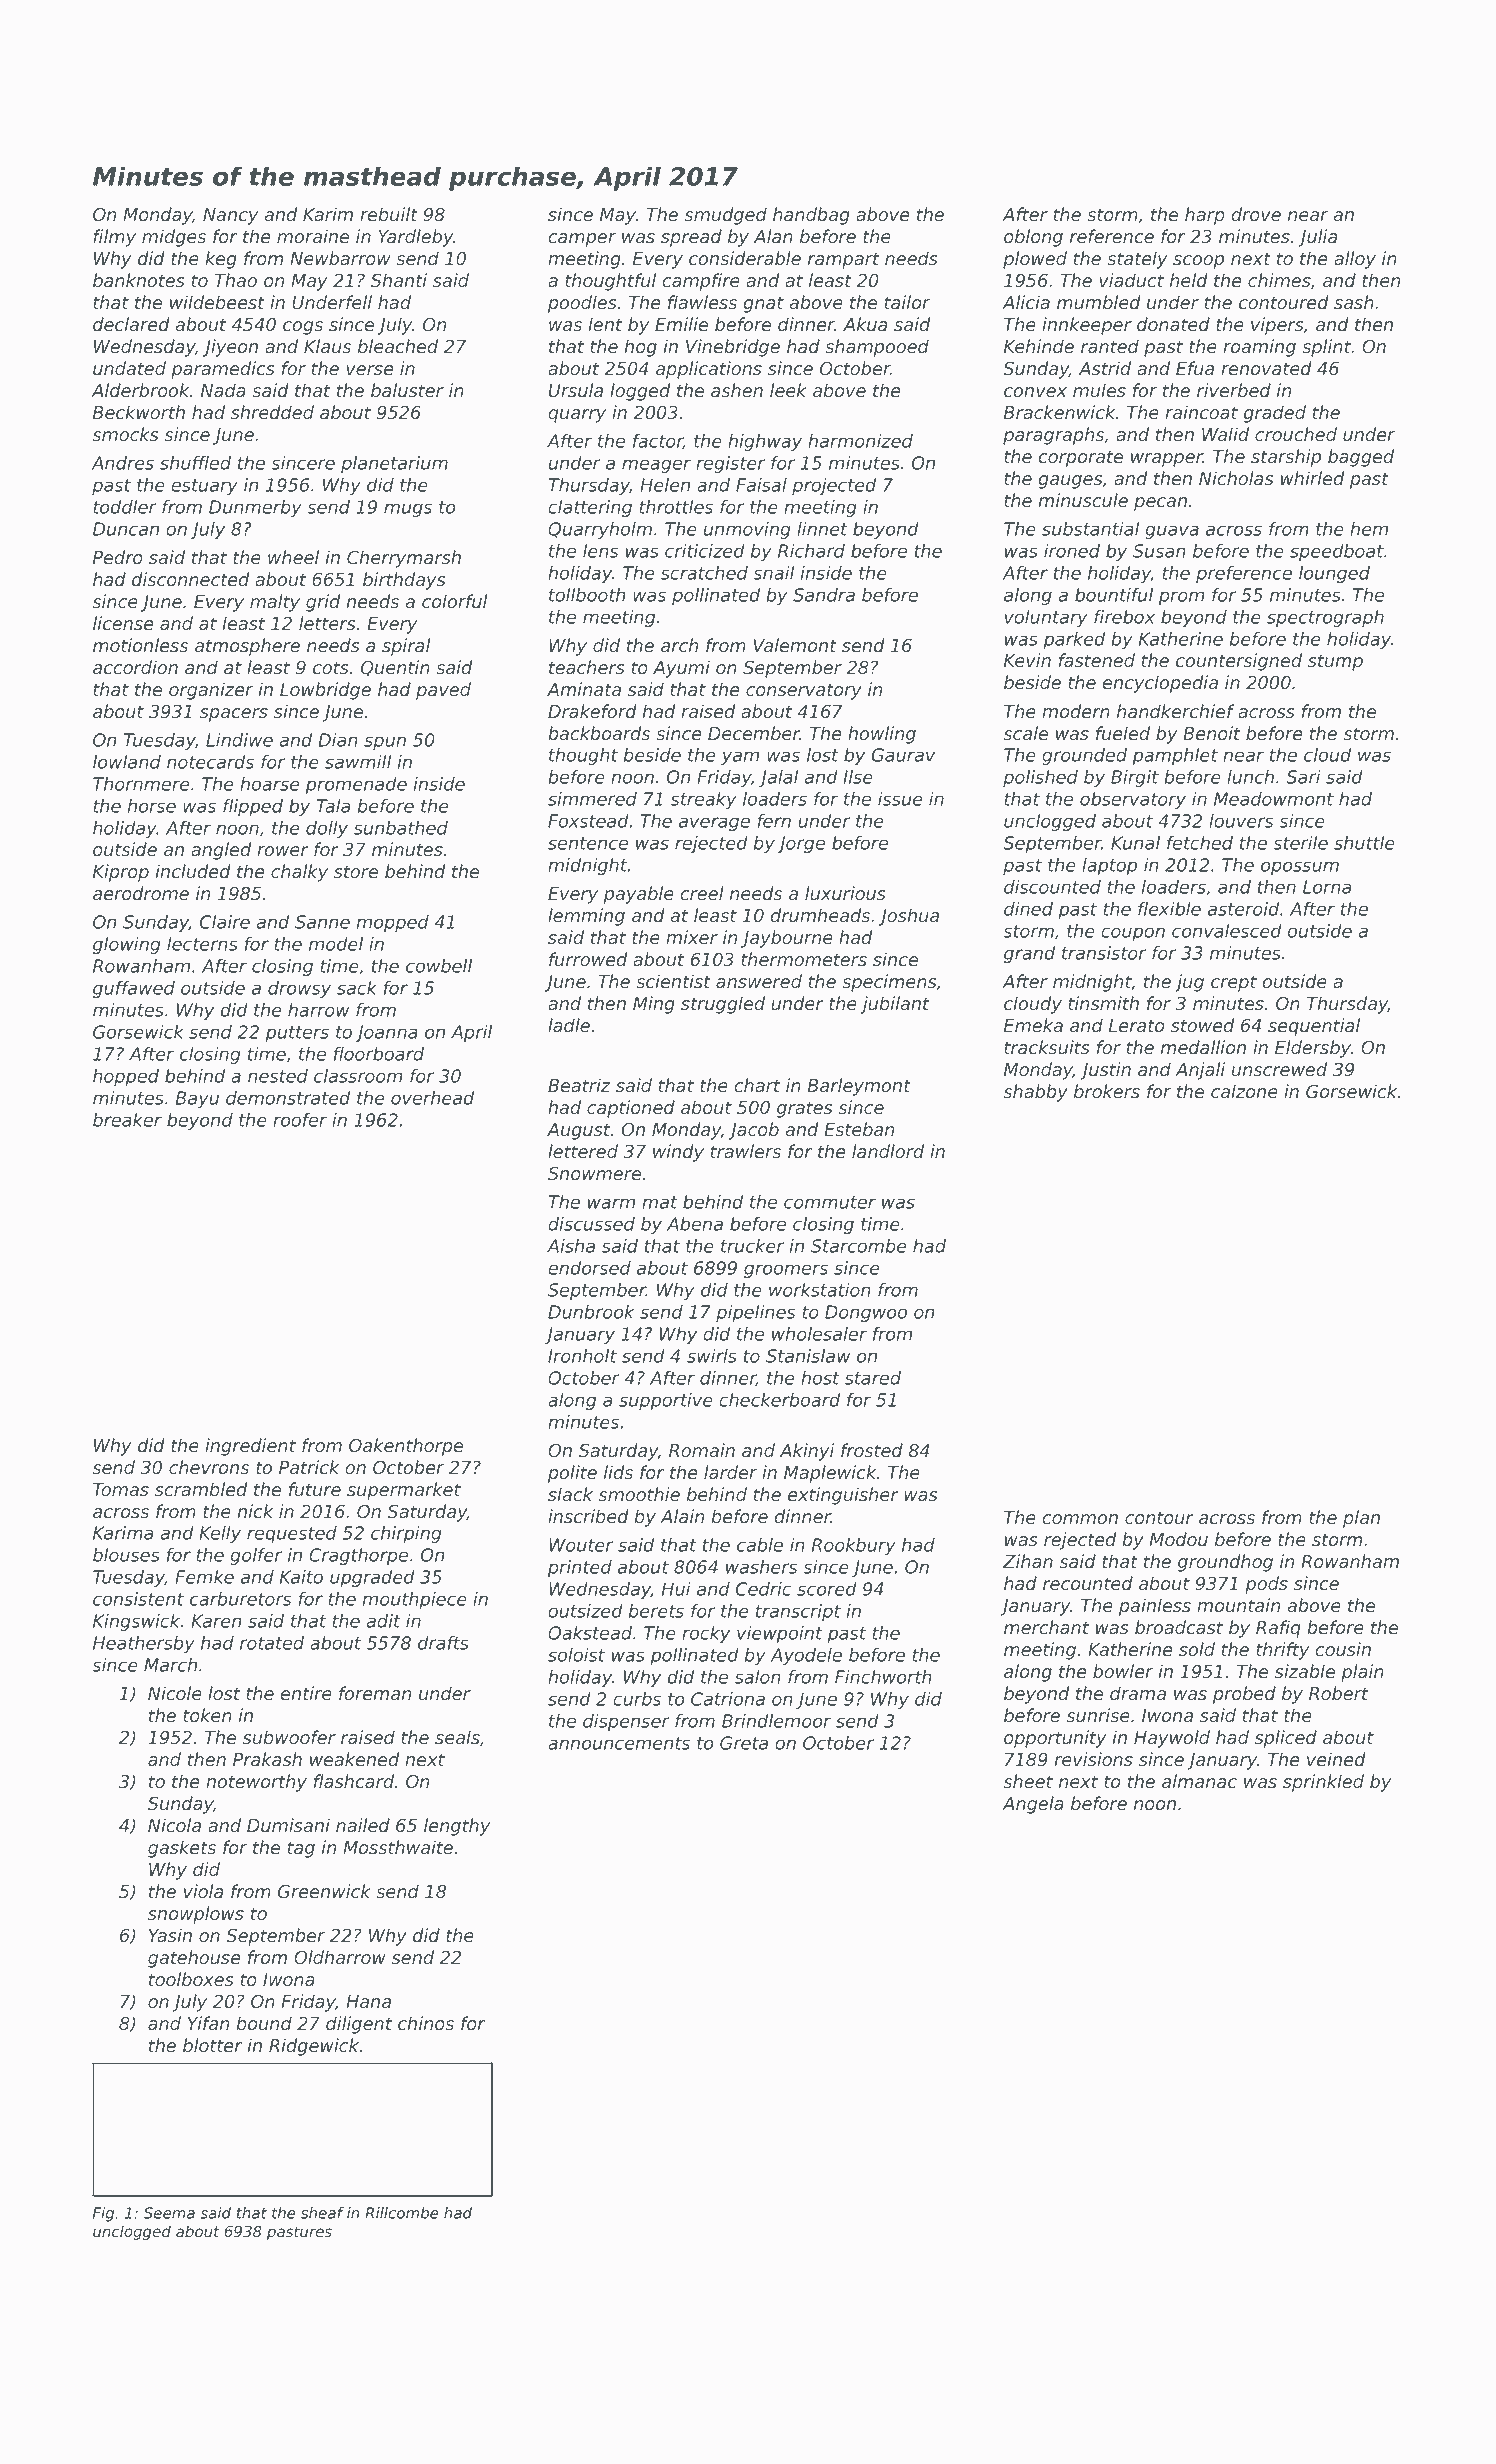 This screenshot has height=2464, width=1496. What do you see at coordinates (103, 2214) in the screenshot?
I see `Fig` at bounding box center [103, 2214].
